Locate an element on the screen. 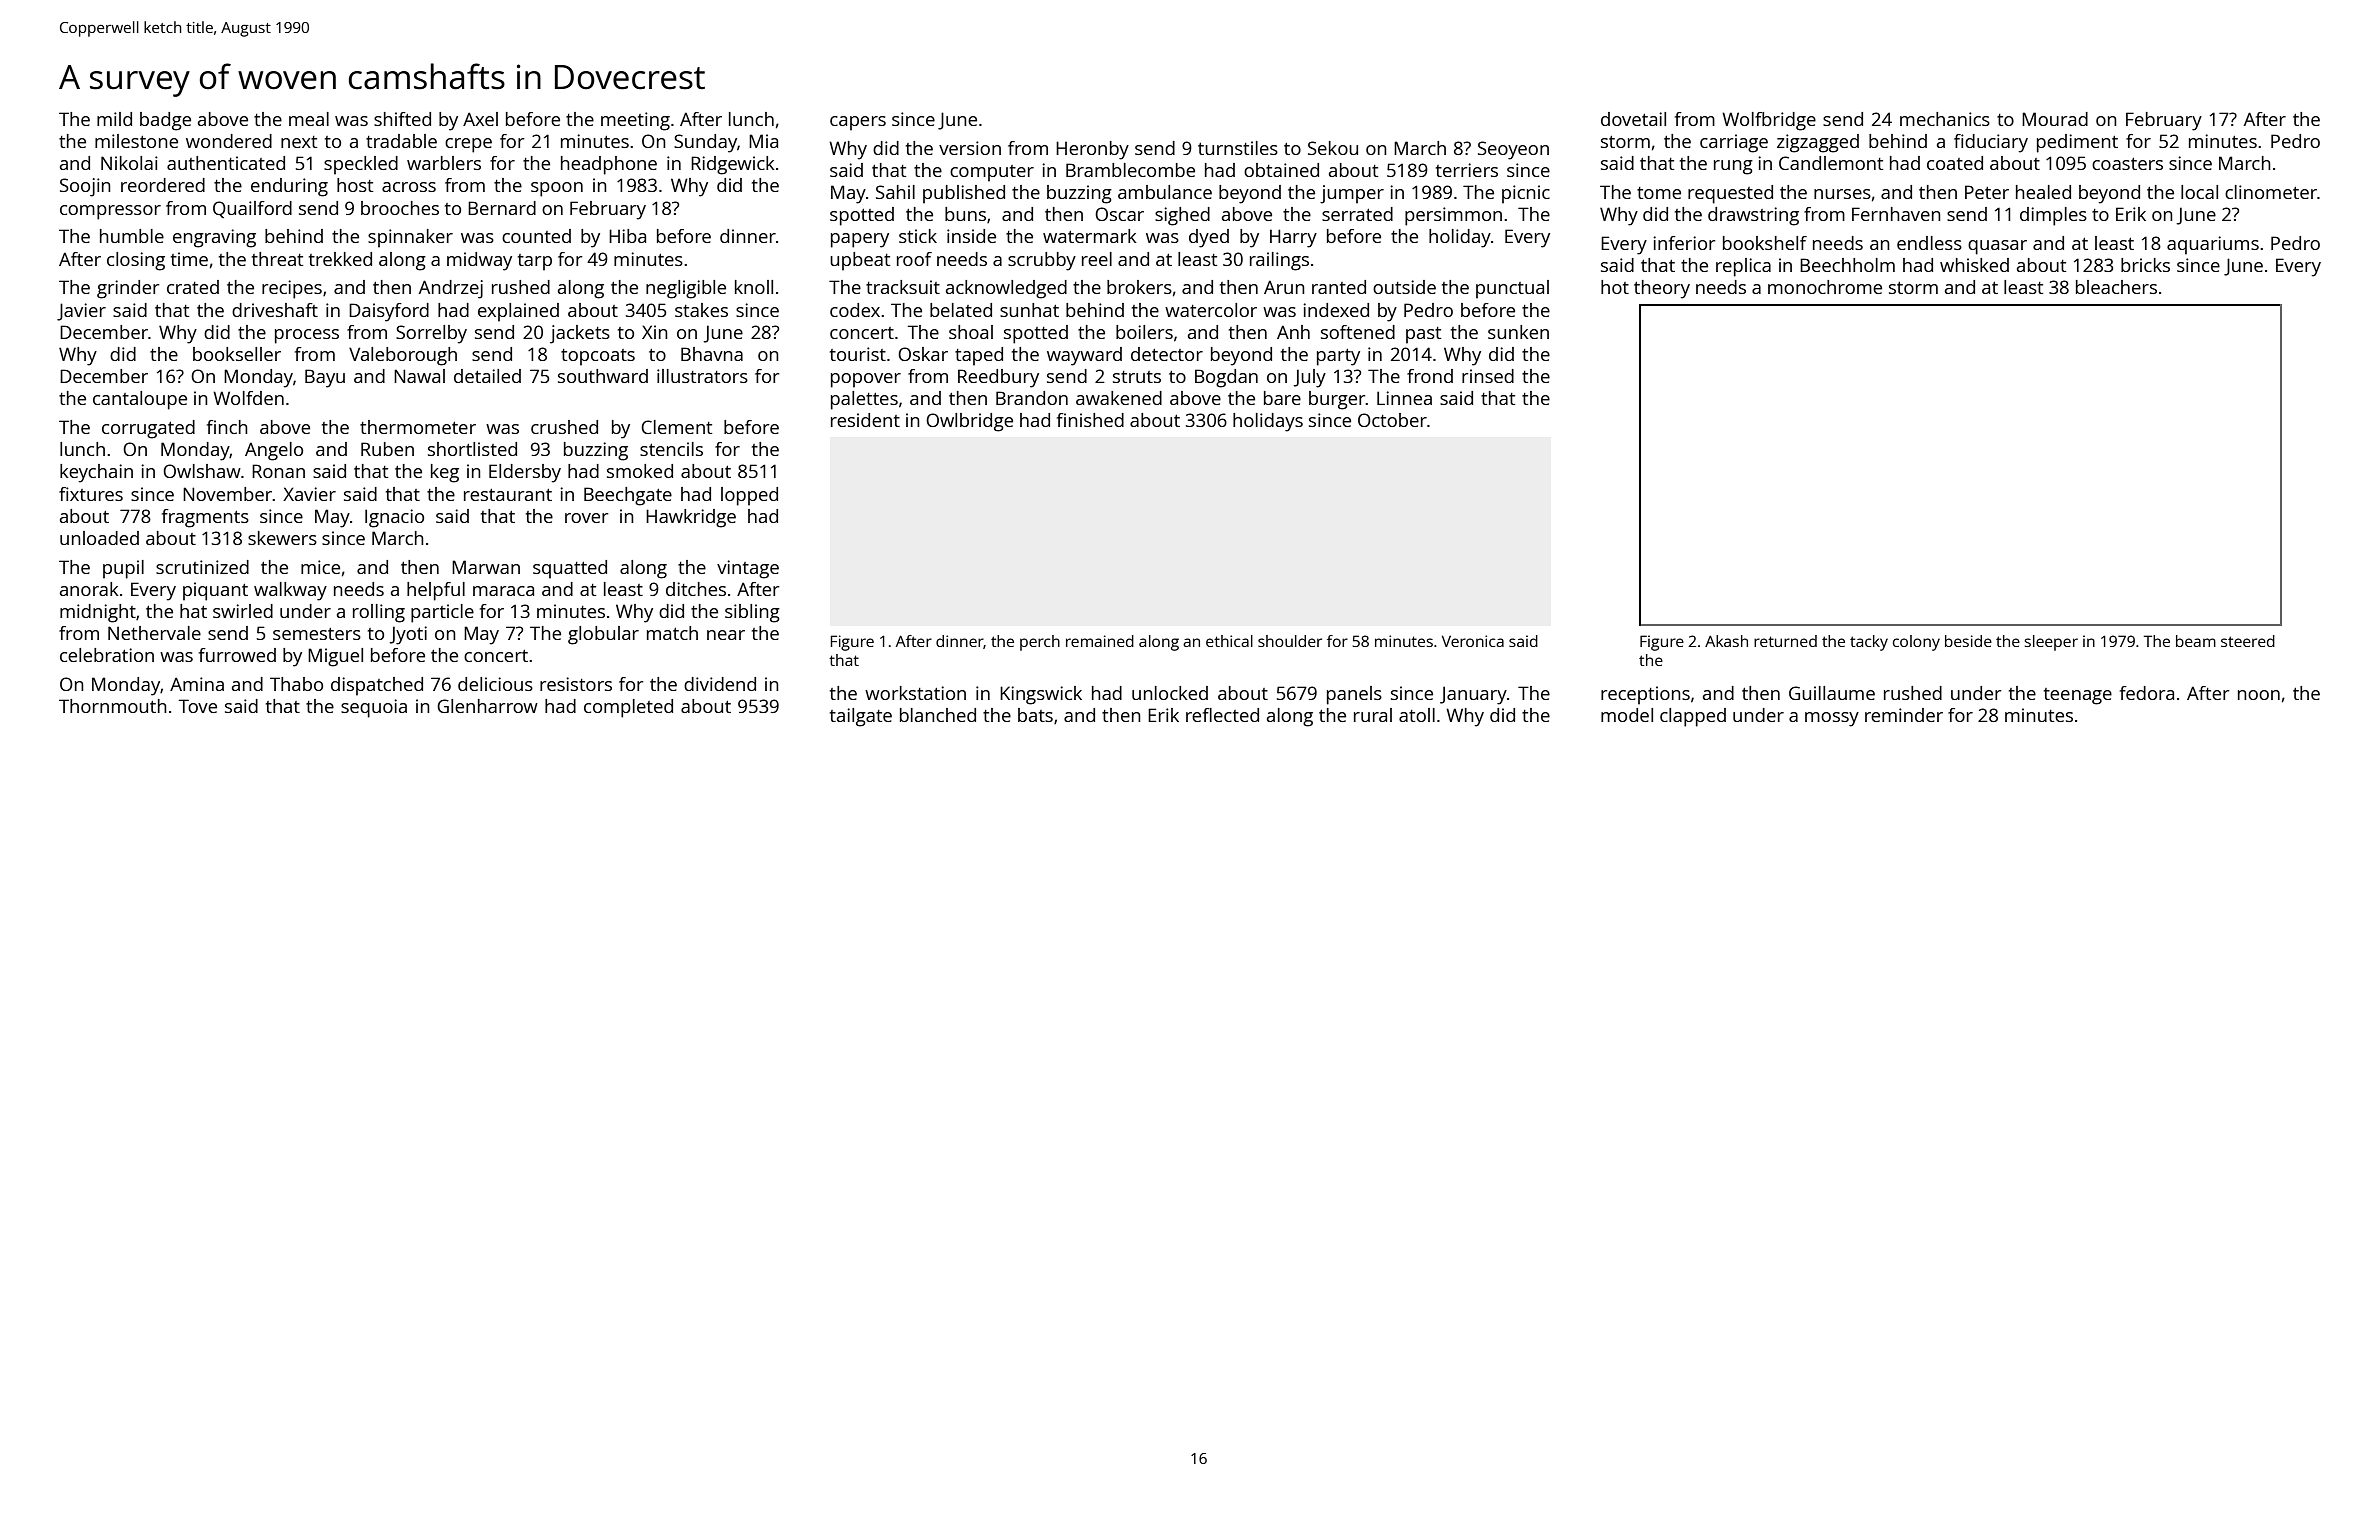 The width and height of the screenshot is (2380, 1540). resident is located at coordinates (865, 420).
